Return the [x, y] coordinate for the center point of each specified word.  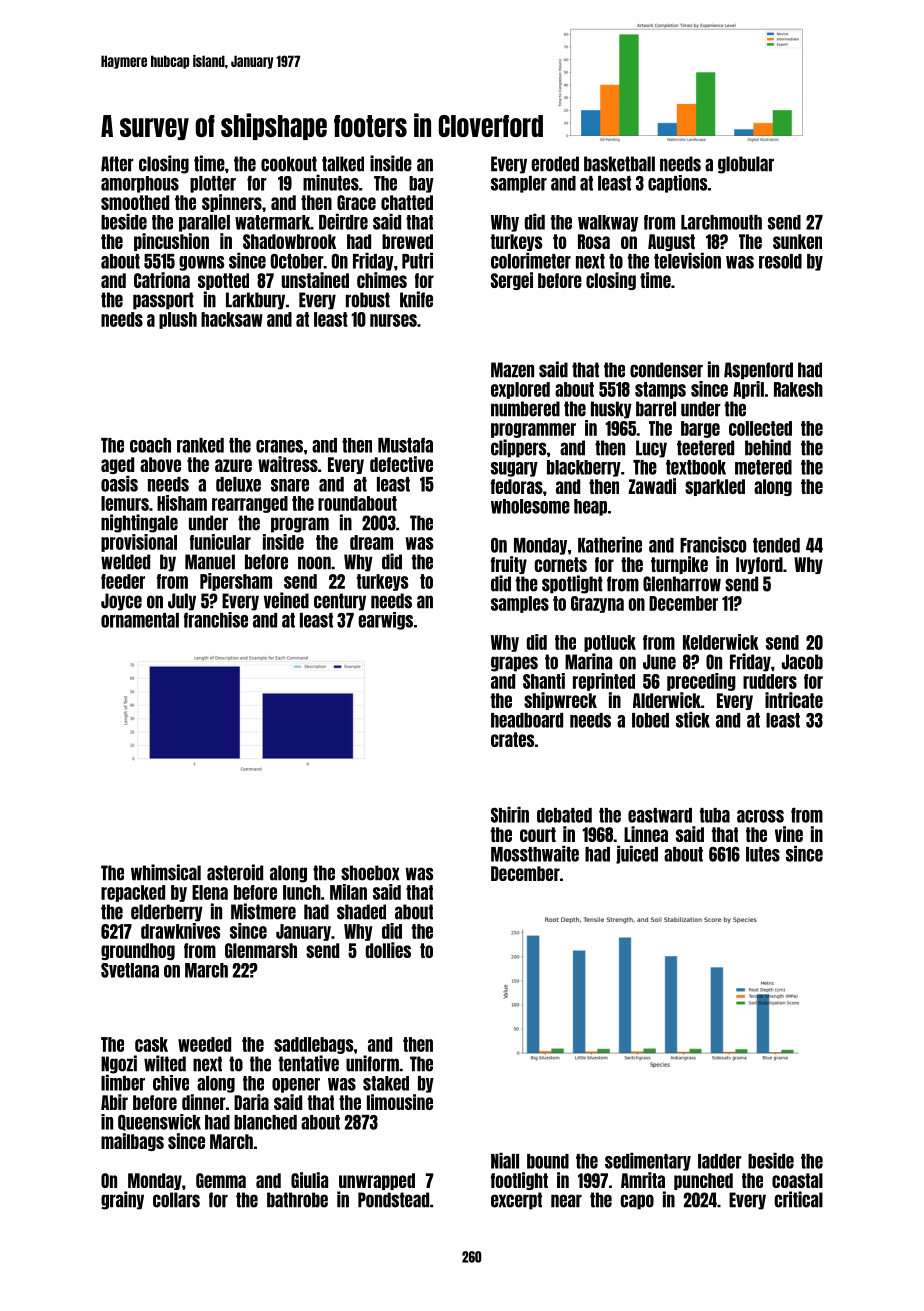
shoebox [370, 873]
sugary [514, 469]
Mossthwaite [535, 853]
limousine [400, 1102]
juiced [637, 854]
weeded [204, 1044]
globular [746, 165]
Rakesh [798, 389]
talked [343, 164]
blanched [265, 1122]
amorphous [140, 184]
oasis [119, 483]
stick [693, 719]
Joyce [121, 602]
